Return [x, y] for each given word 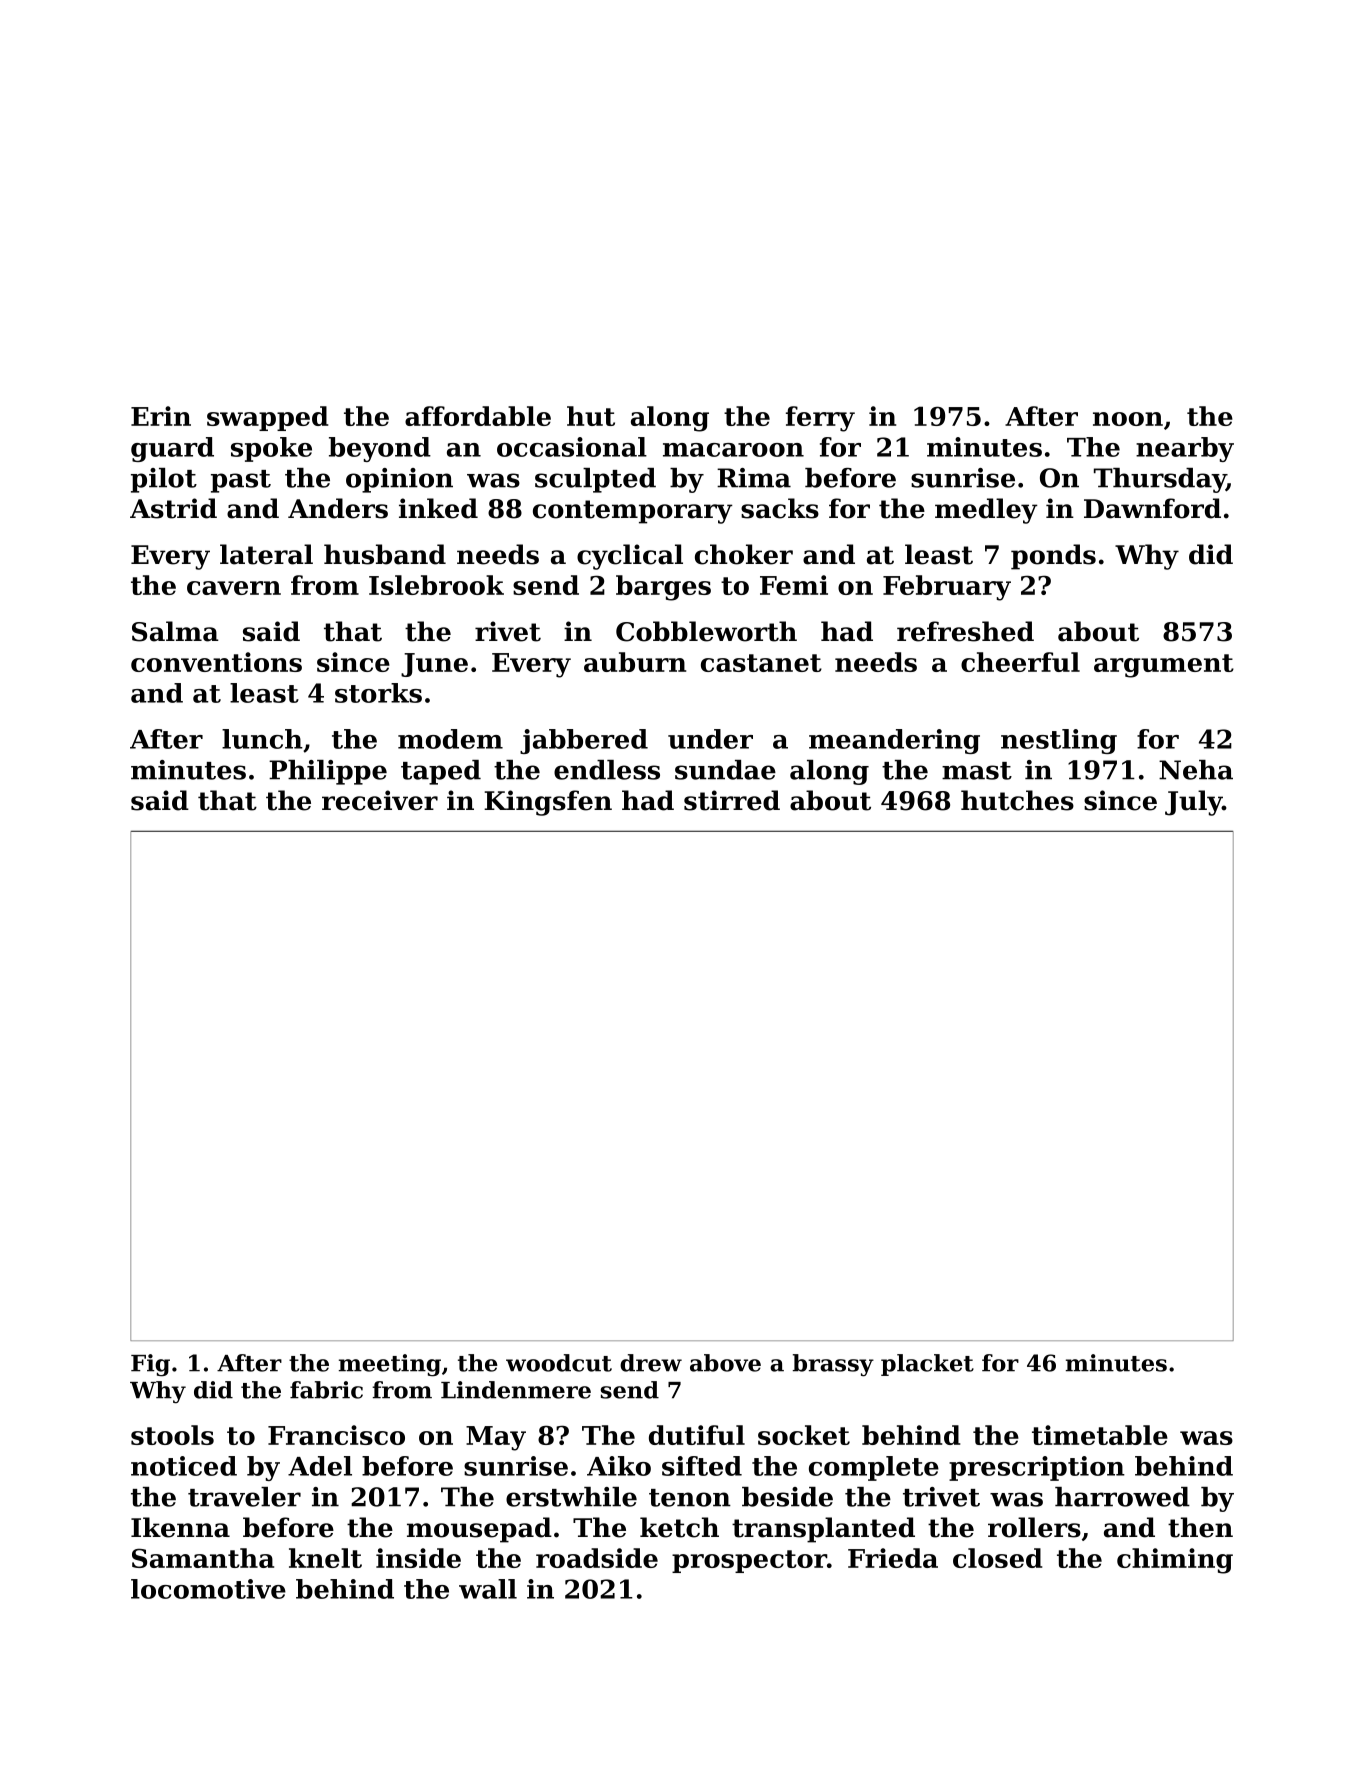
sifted [702, 1466]
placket [927, 1365]
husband [385, 554]
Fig [150, 1365]
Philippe [328, 772]
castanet [761, 663]
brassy [833, 1365]
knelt [325, 1558]
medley [986, 511]
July [1193, 803]
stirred [732, 800]
